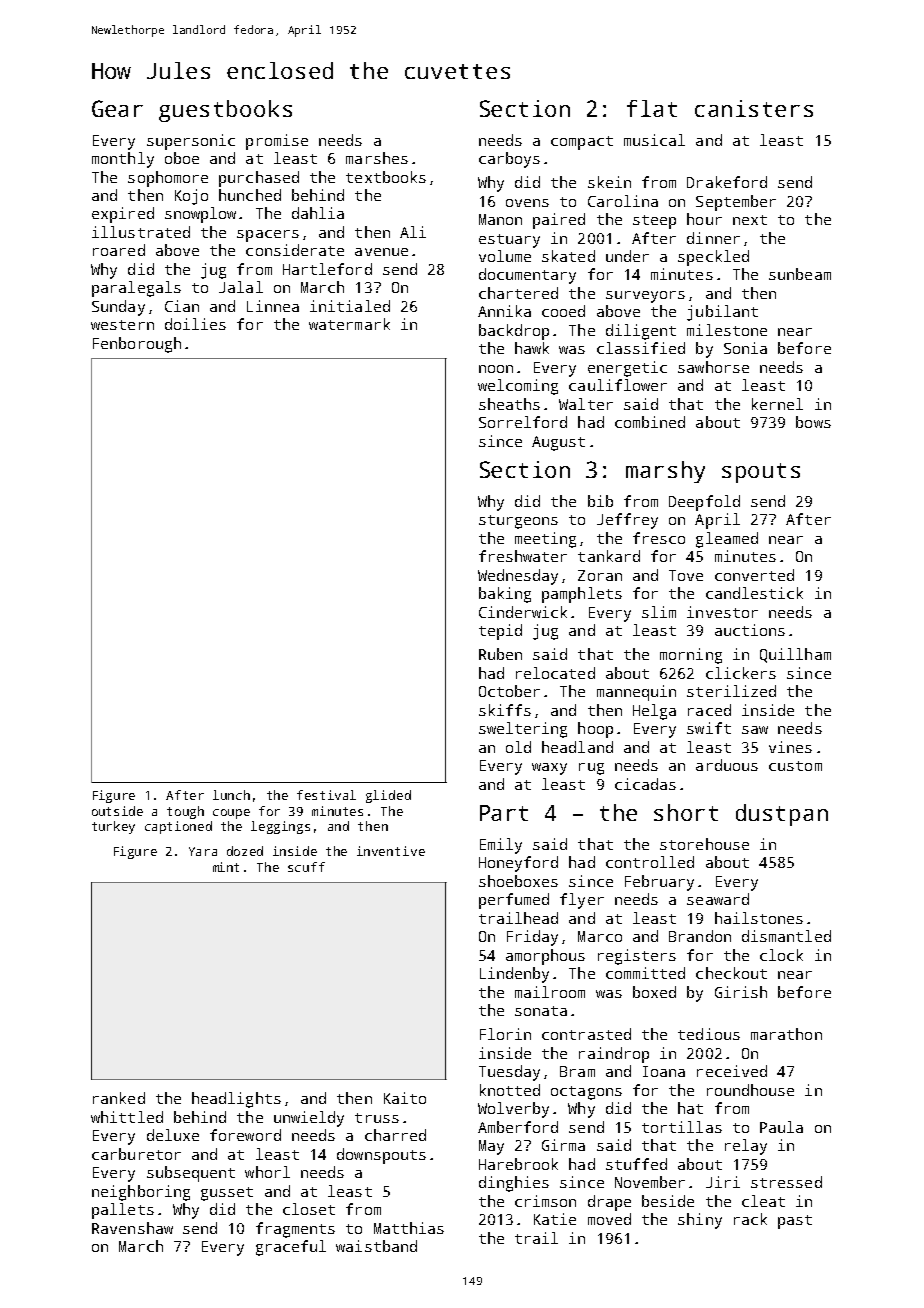 This screenshot has height=1308, width=924. What do you see at coordinates (377, 158) in the screenshot?
I see `marshes` at bounding box center [377, 158].
